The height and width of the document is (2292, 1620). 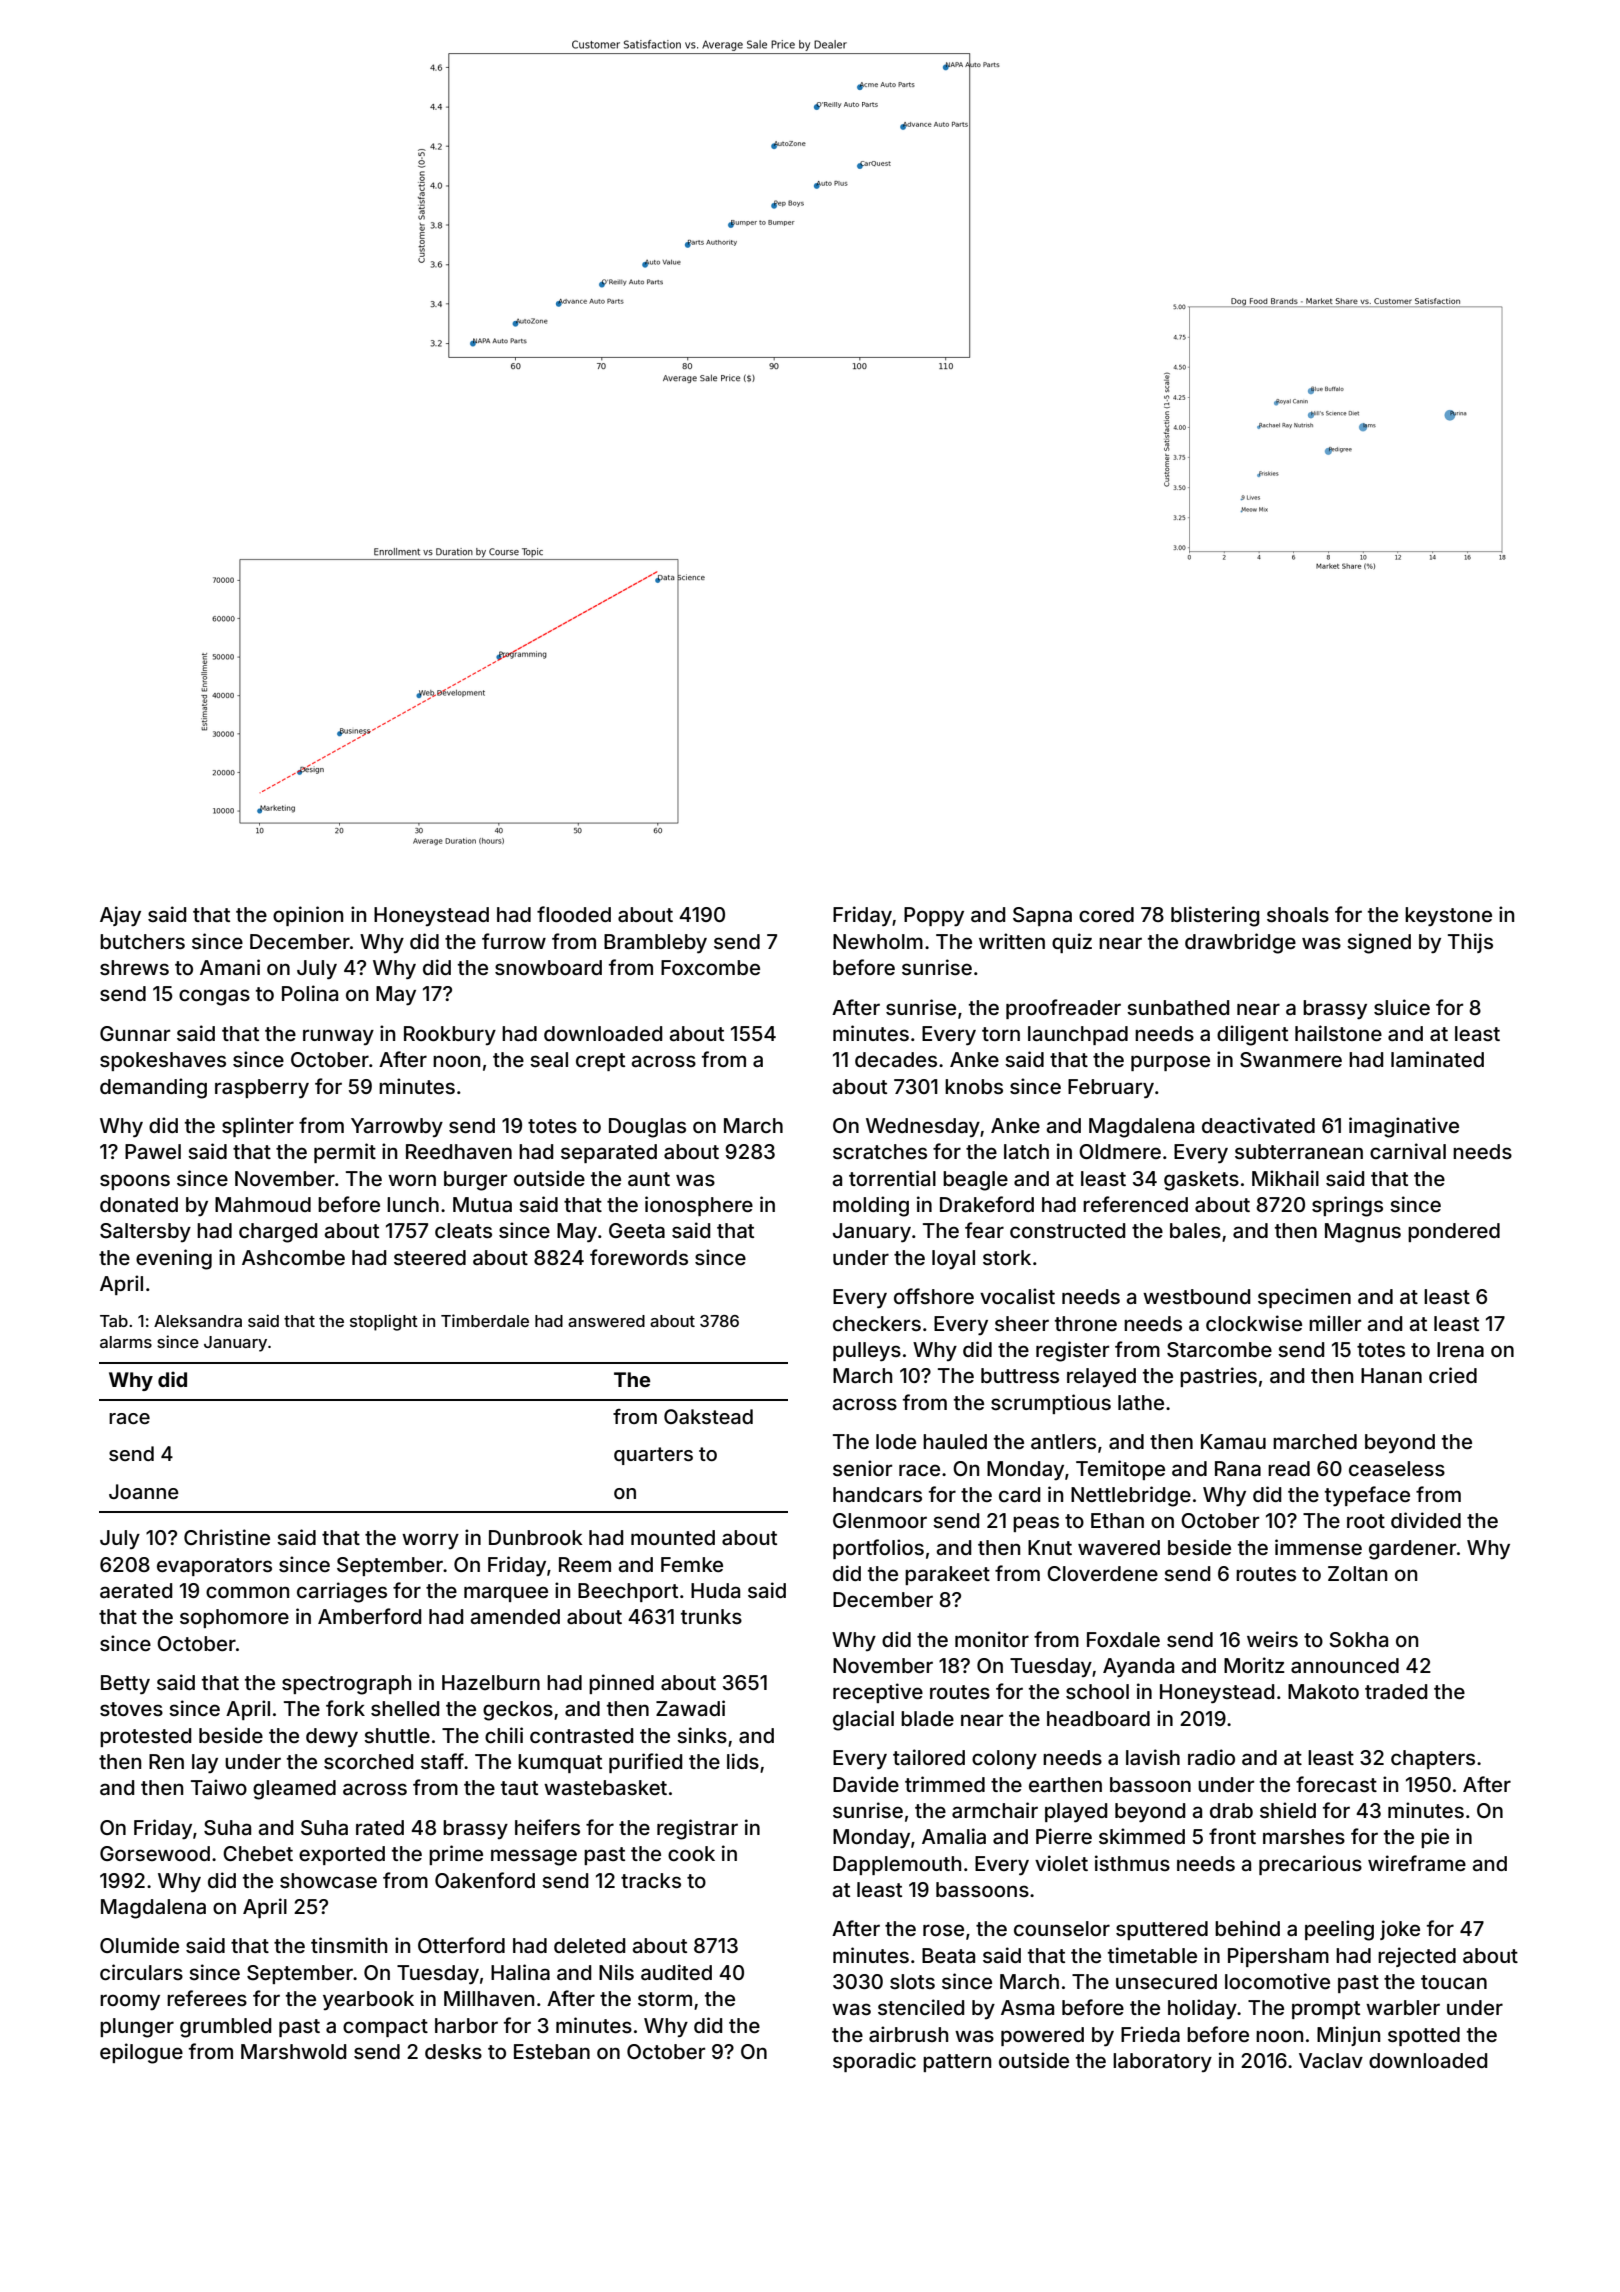 What do you see at coordinates (155, 1853) in the document?
I see `Gorsewood` at bounding box center [155, 1853].
